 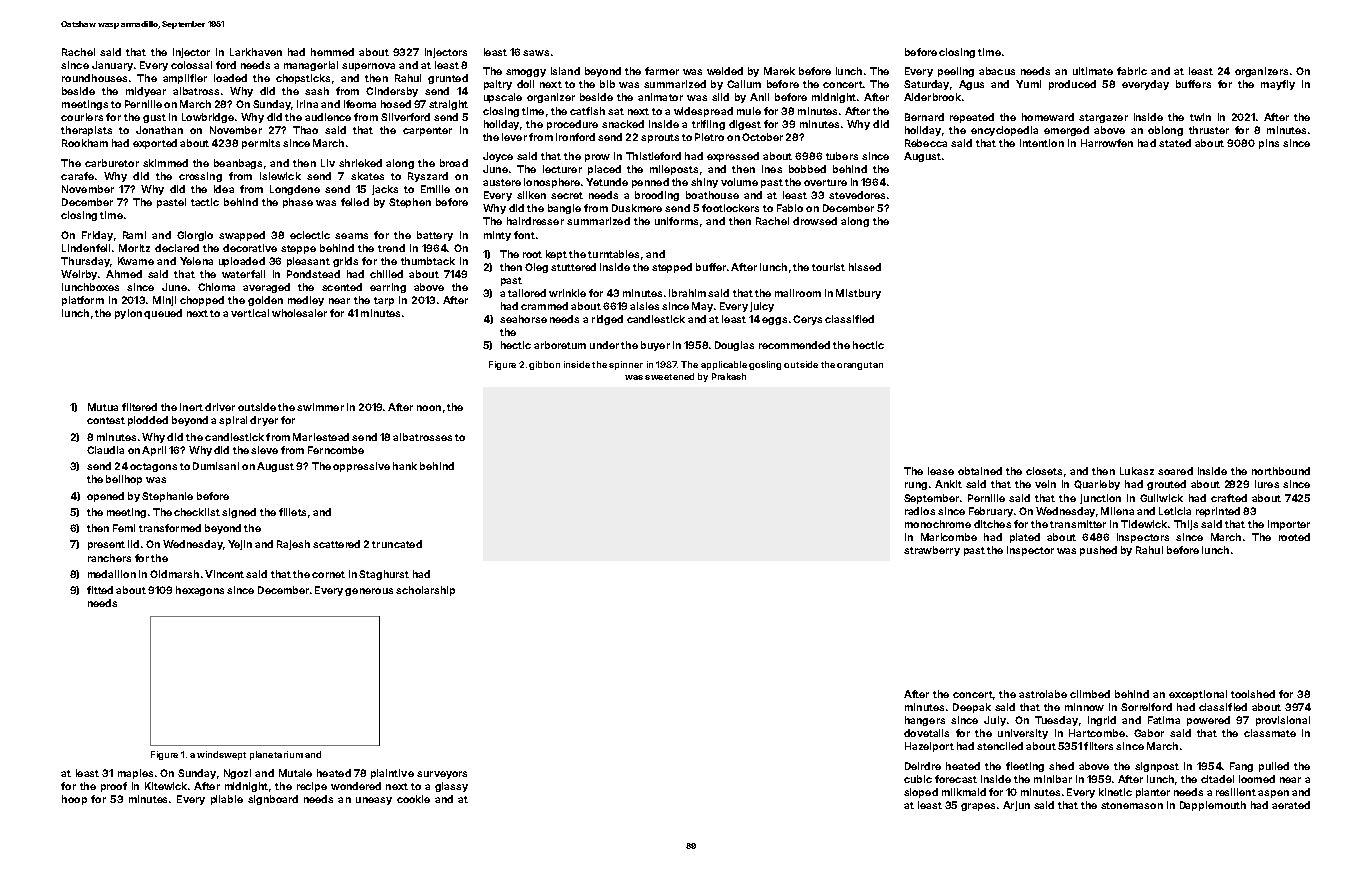 I want to click on sieve, so click(x=264, y=450).
